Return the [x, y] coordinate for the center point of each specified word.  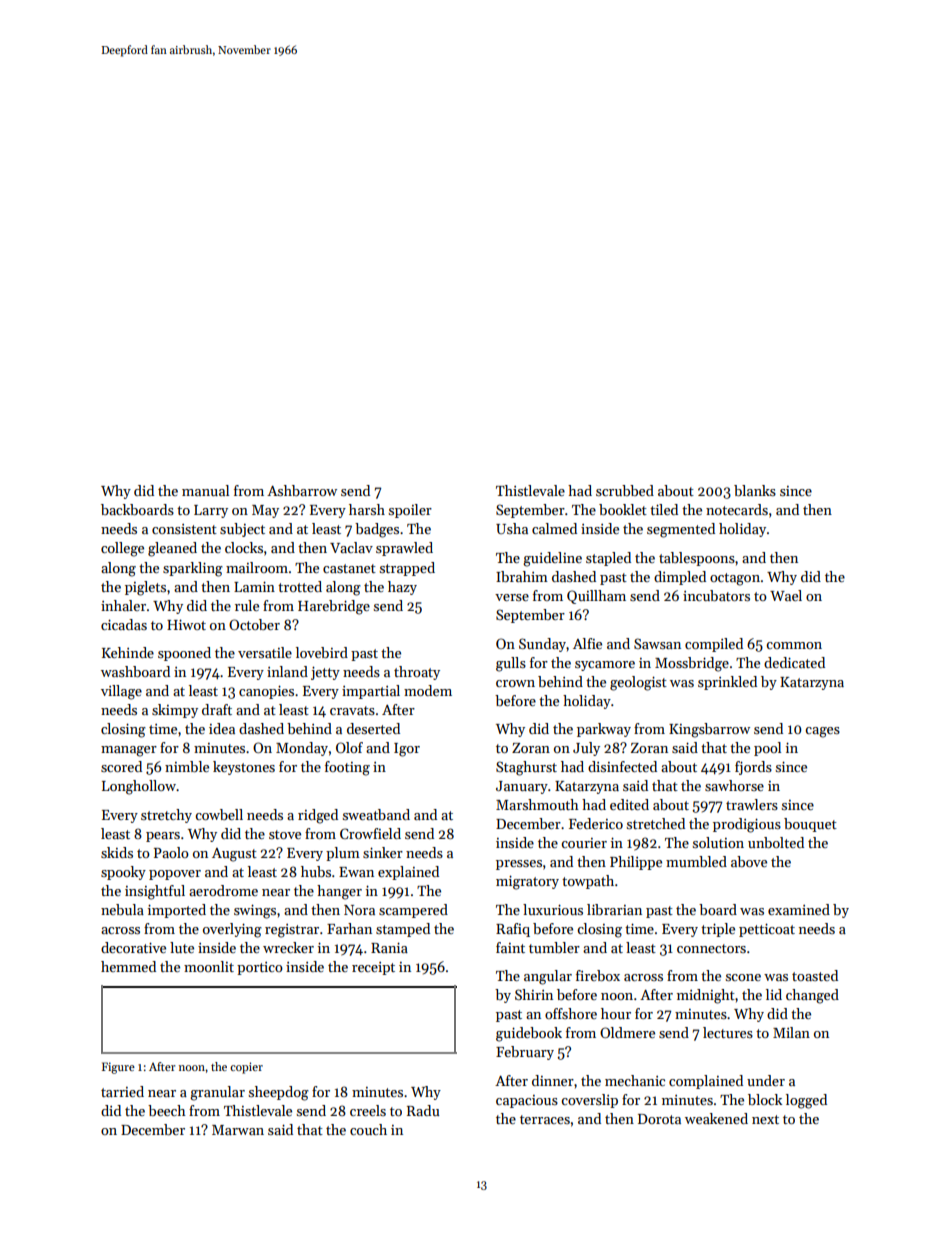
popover [175, 875]
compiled [714, 645]
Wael [786, 595]
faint [510, 947]
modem [428, 690]
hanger [339, 892]
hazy [402, 588]
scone [743, 977]
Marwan [238, 1130]
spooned [184, 654]
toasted [815, 975]
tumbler [554, 947]
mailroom [257, 567]
